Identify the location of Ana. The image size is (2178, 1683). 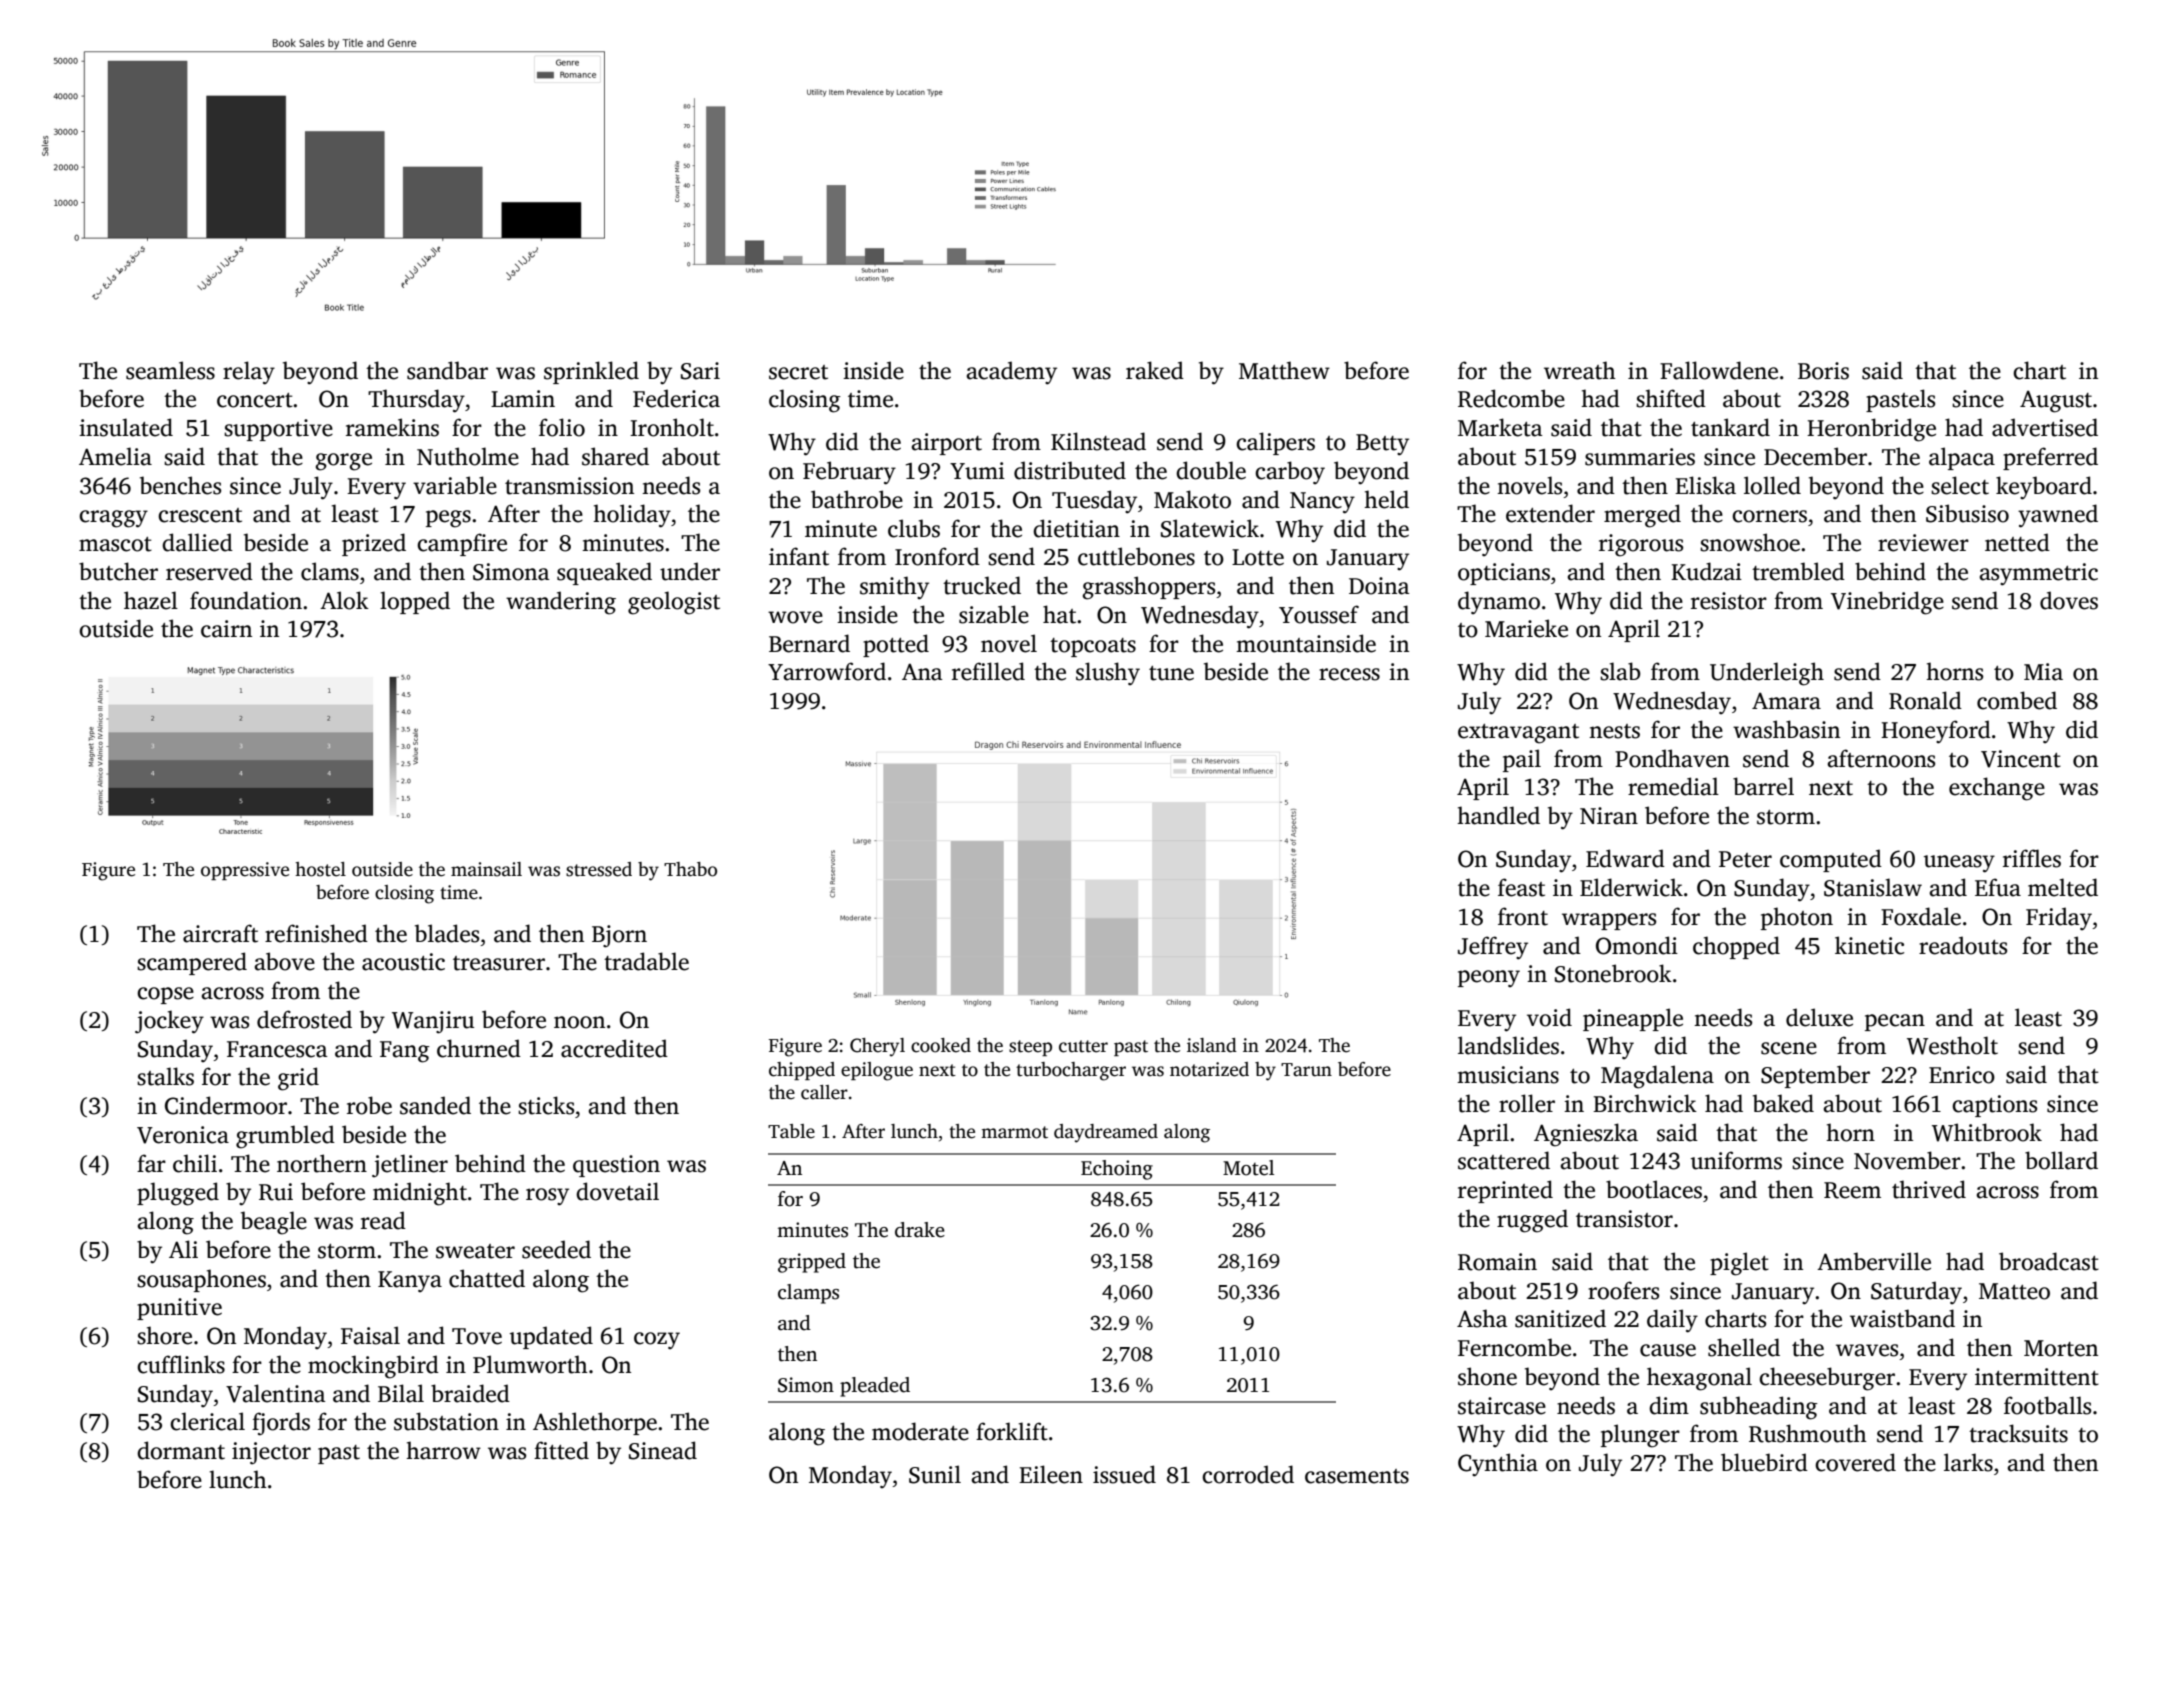
(922, 672).
